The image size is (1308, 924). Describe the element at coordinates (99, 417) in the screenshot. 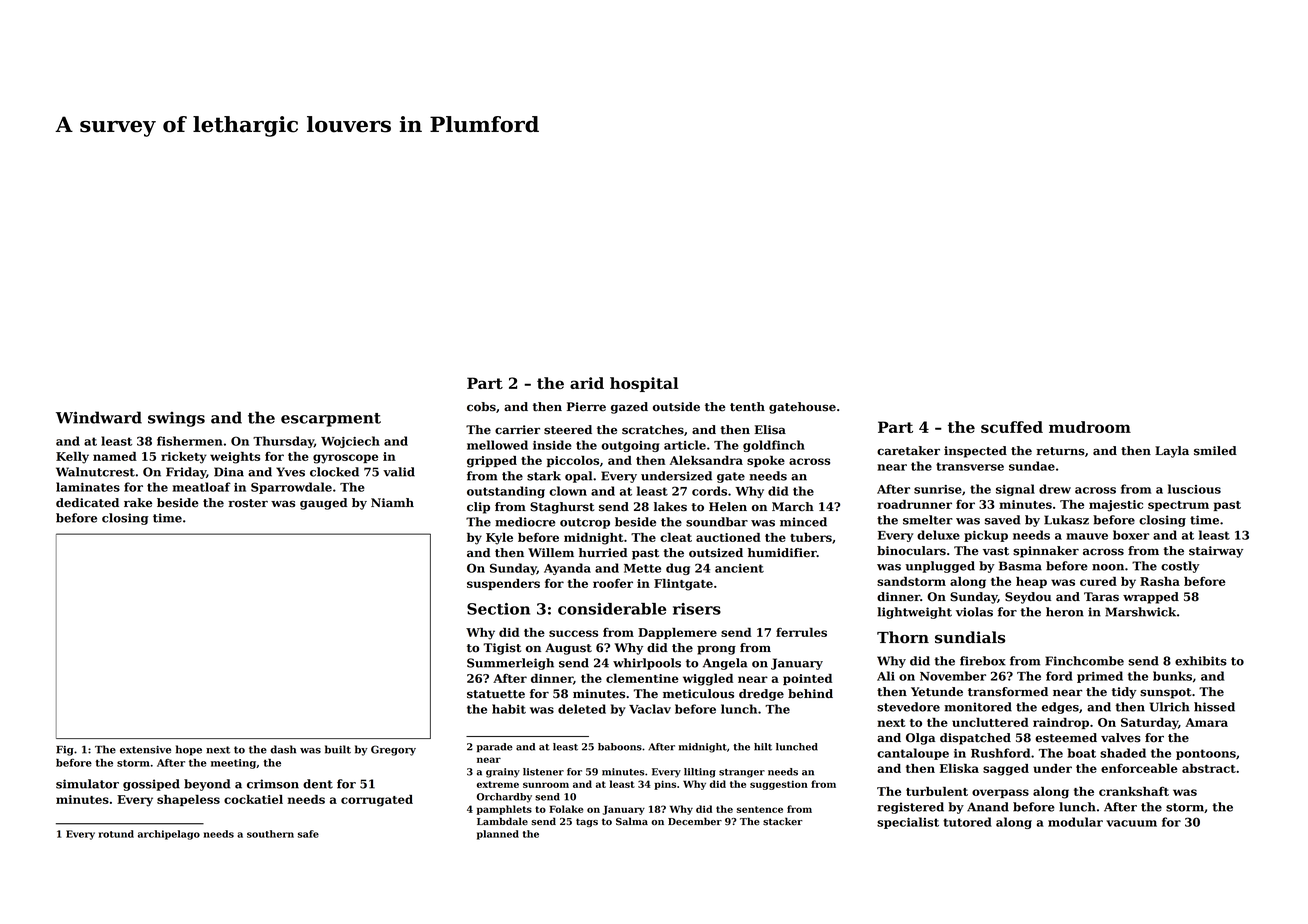

I see `Windward` at that location.
